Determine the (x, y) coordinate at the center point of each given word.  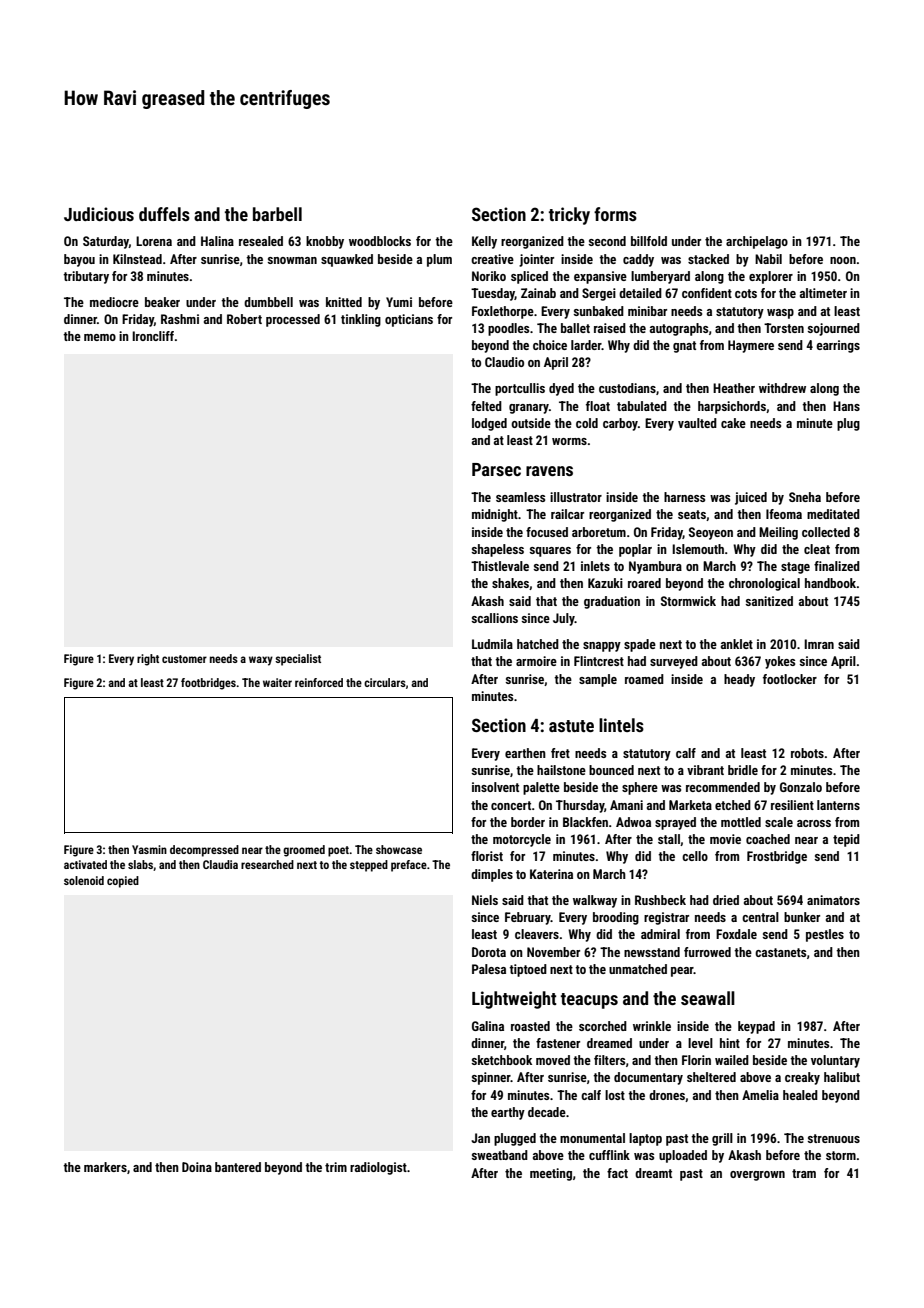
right (148, 660)
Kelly (484, 242)
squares (550, 552)
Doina (197, 1167)
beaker (162, 302)
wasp (780, 314)
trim (336, 1167)
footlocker (790, 679)
